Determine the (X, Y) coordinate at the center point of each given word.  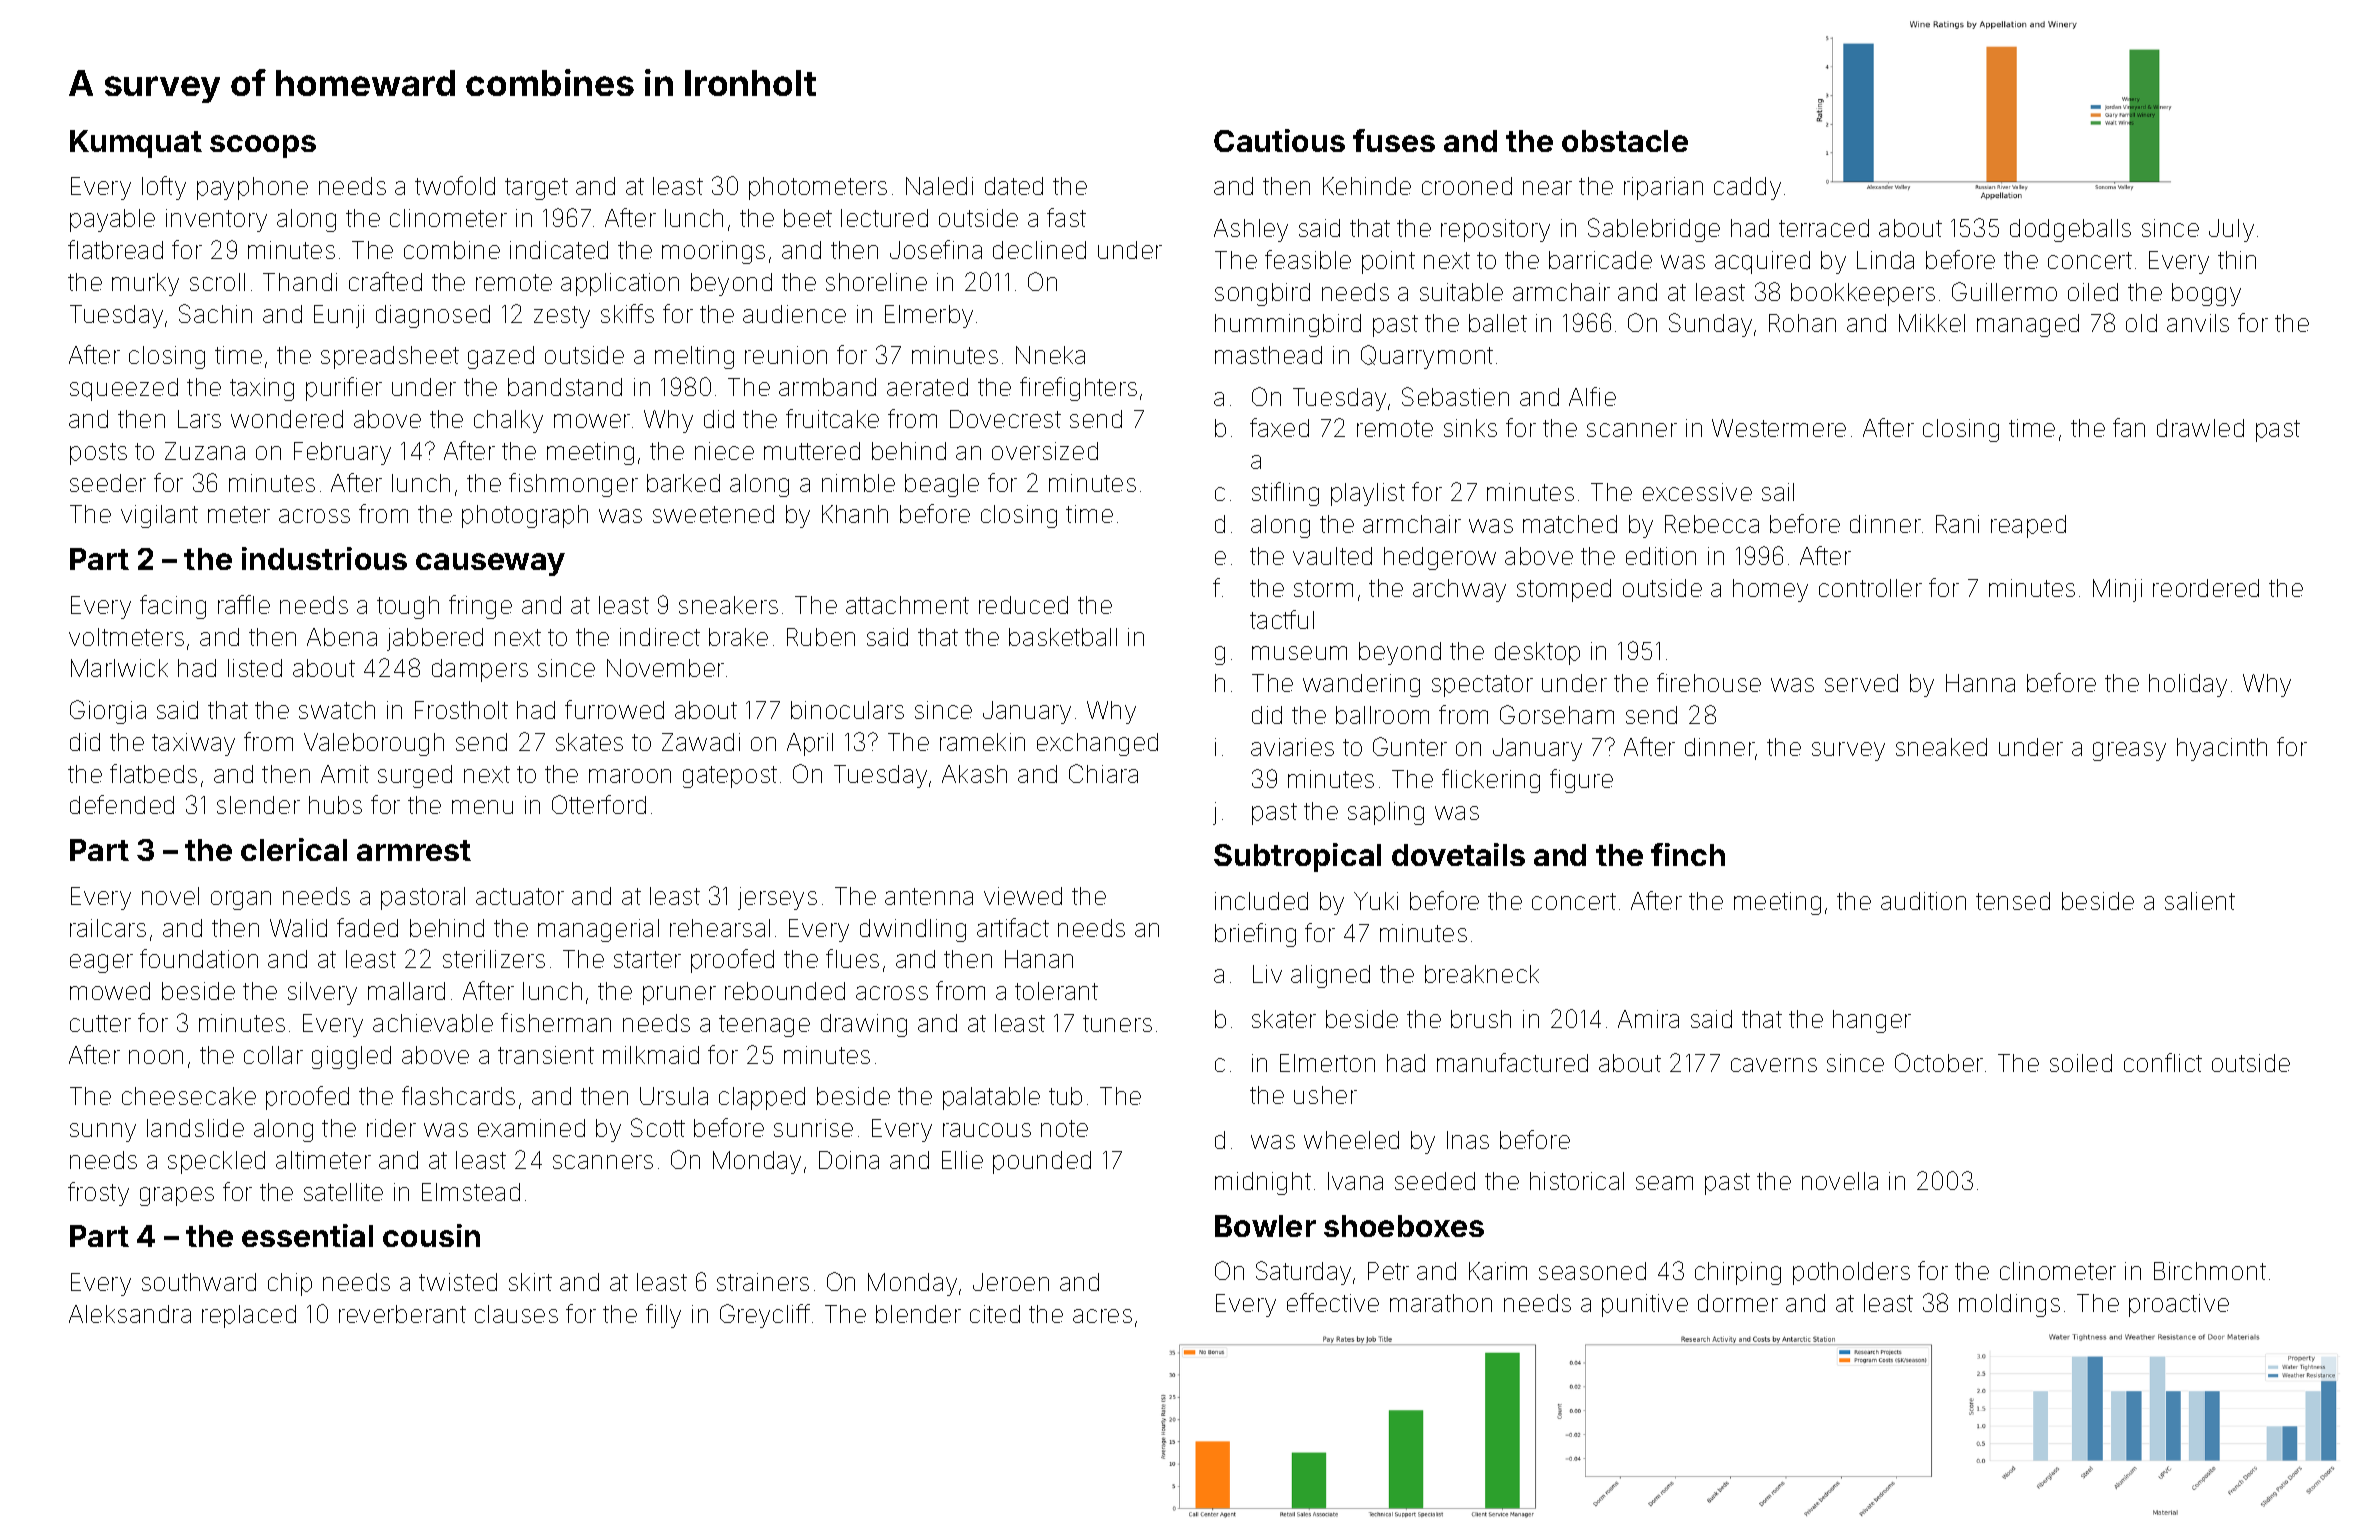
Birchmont (2210, 1271)
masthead (1268, 355)
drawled (2200, 428)
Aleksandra (130, 1314)
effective (1333, 1302)
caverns (1774, 1065)
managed (2028, 325)
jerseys (777, 898)
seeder (108, 483)
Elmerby (929, 316)
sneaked (1941, 747)
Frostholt (461, 710)
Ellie (962, 1160)
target (536, 189)
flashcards (458, 1095)
